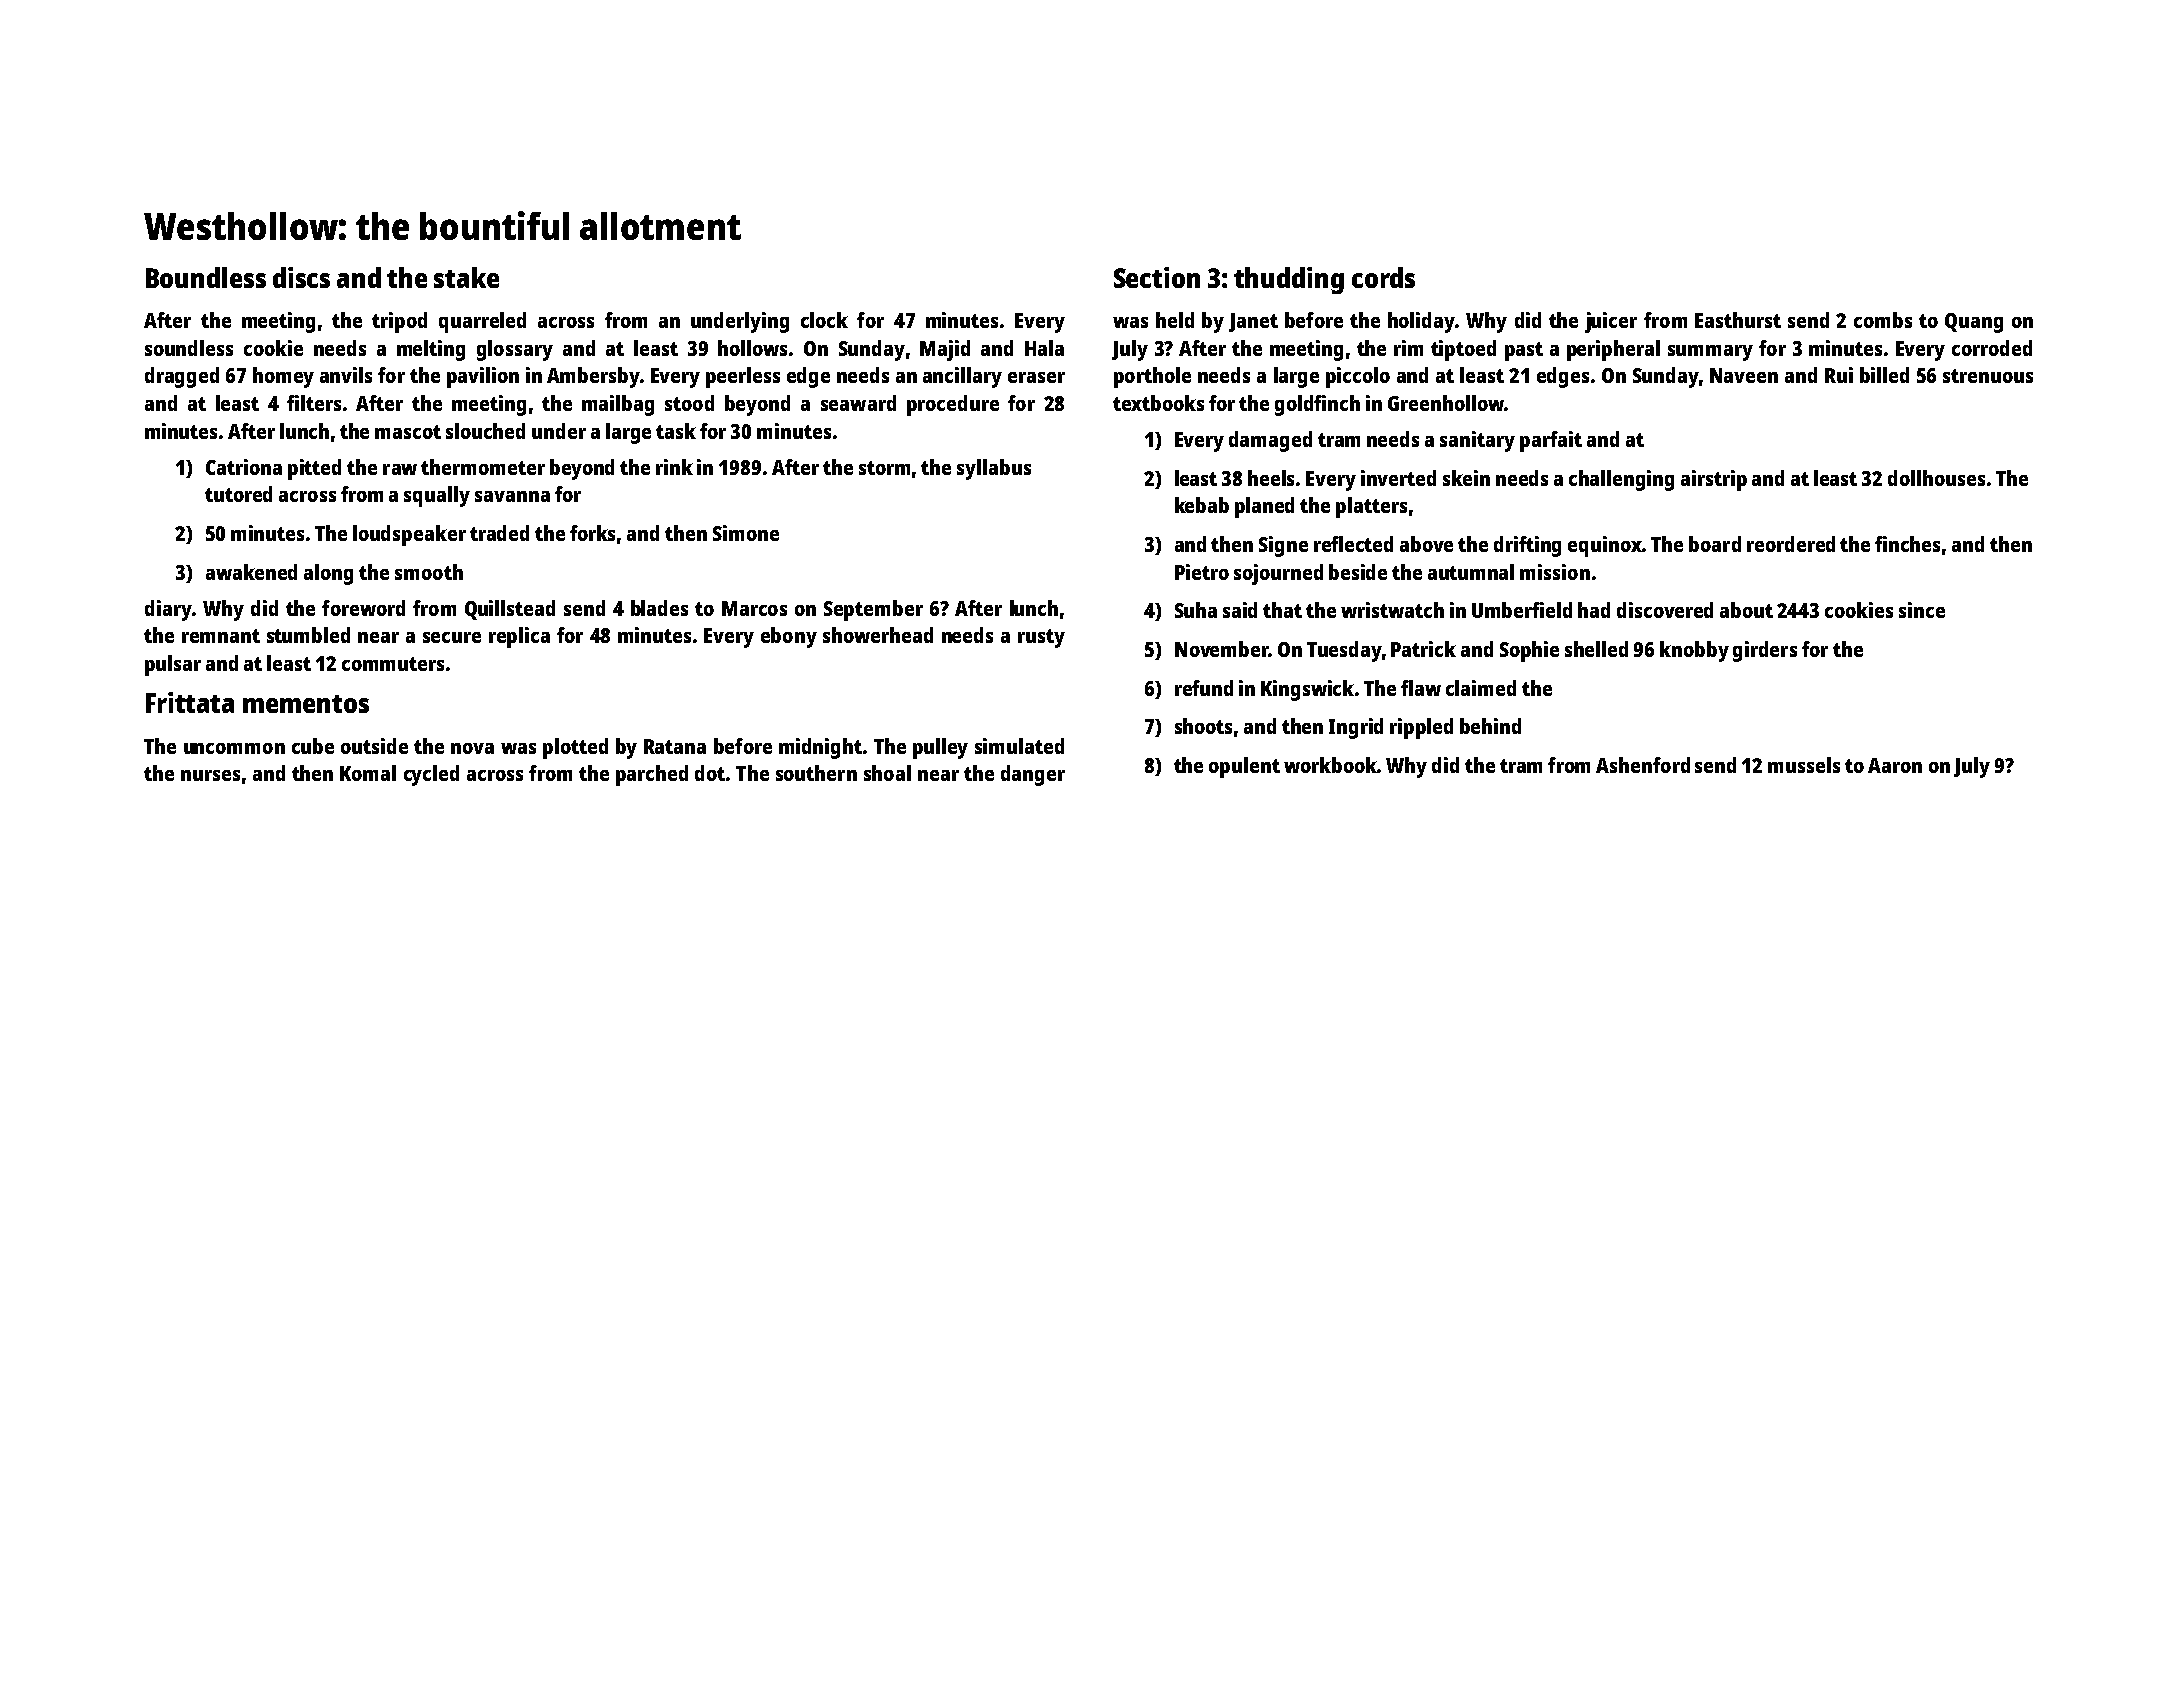  What do you see at coordinates (743, 377) in the page?
I see `peerless` at bounding box center [743, 377].
